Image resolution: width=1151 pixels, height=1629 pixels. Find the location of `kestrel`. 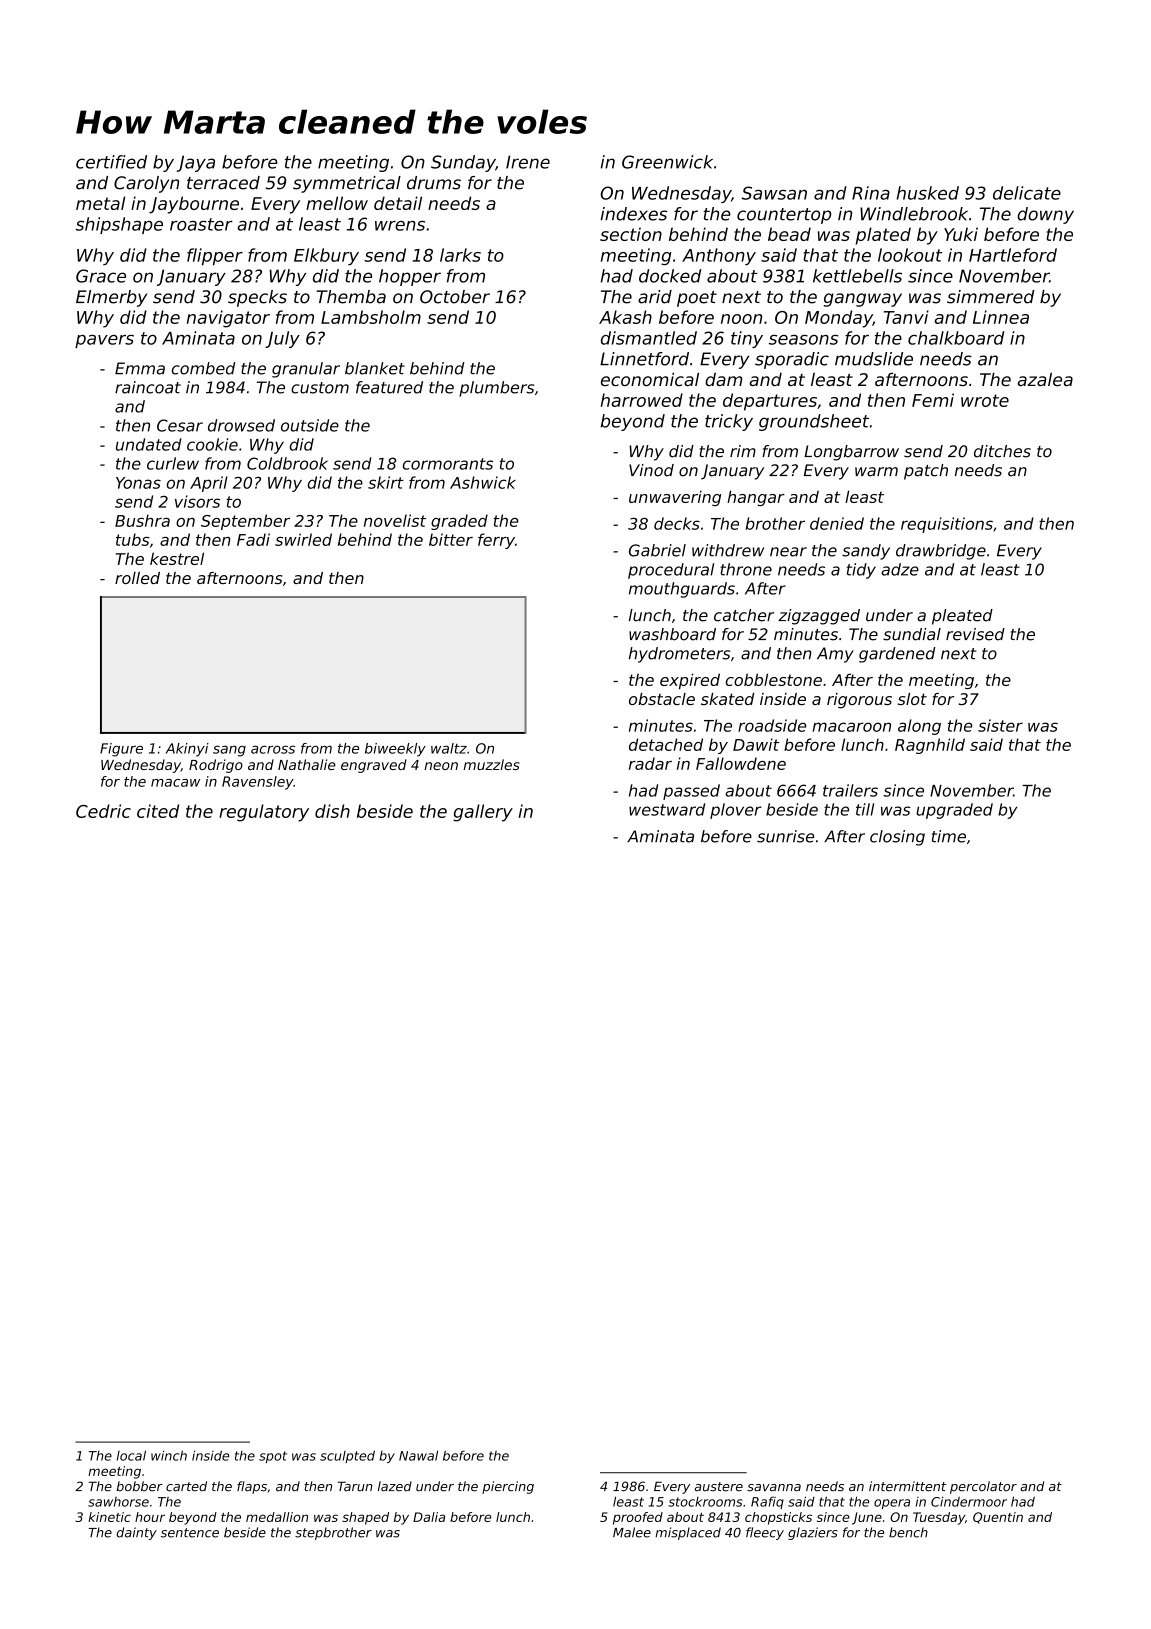

kestrel is located at coordinates (177, 558).
